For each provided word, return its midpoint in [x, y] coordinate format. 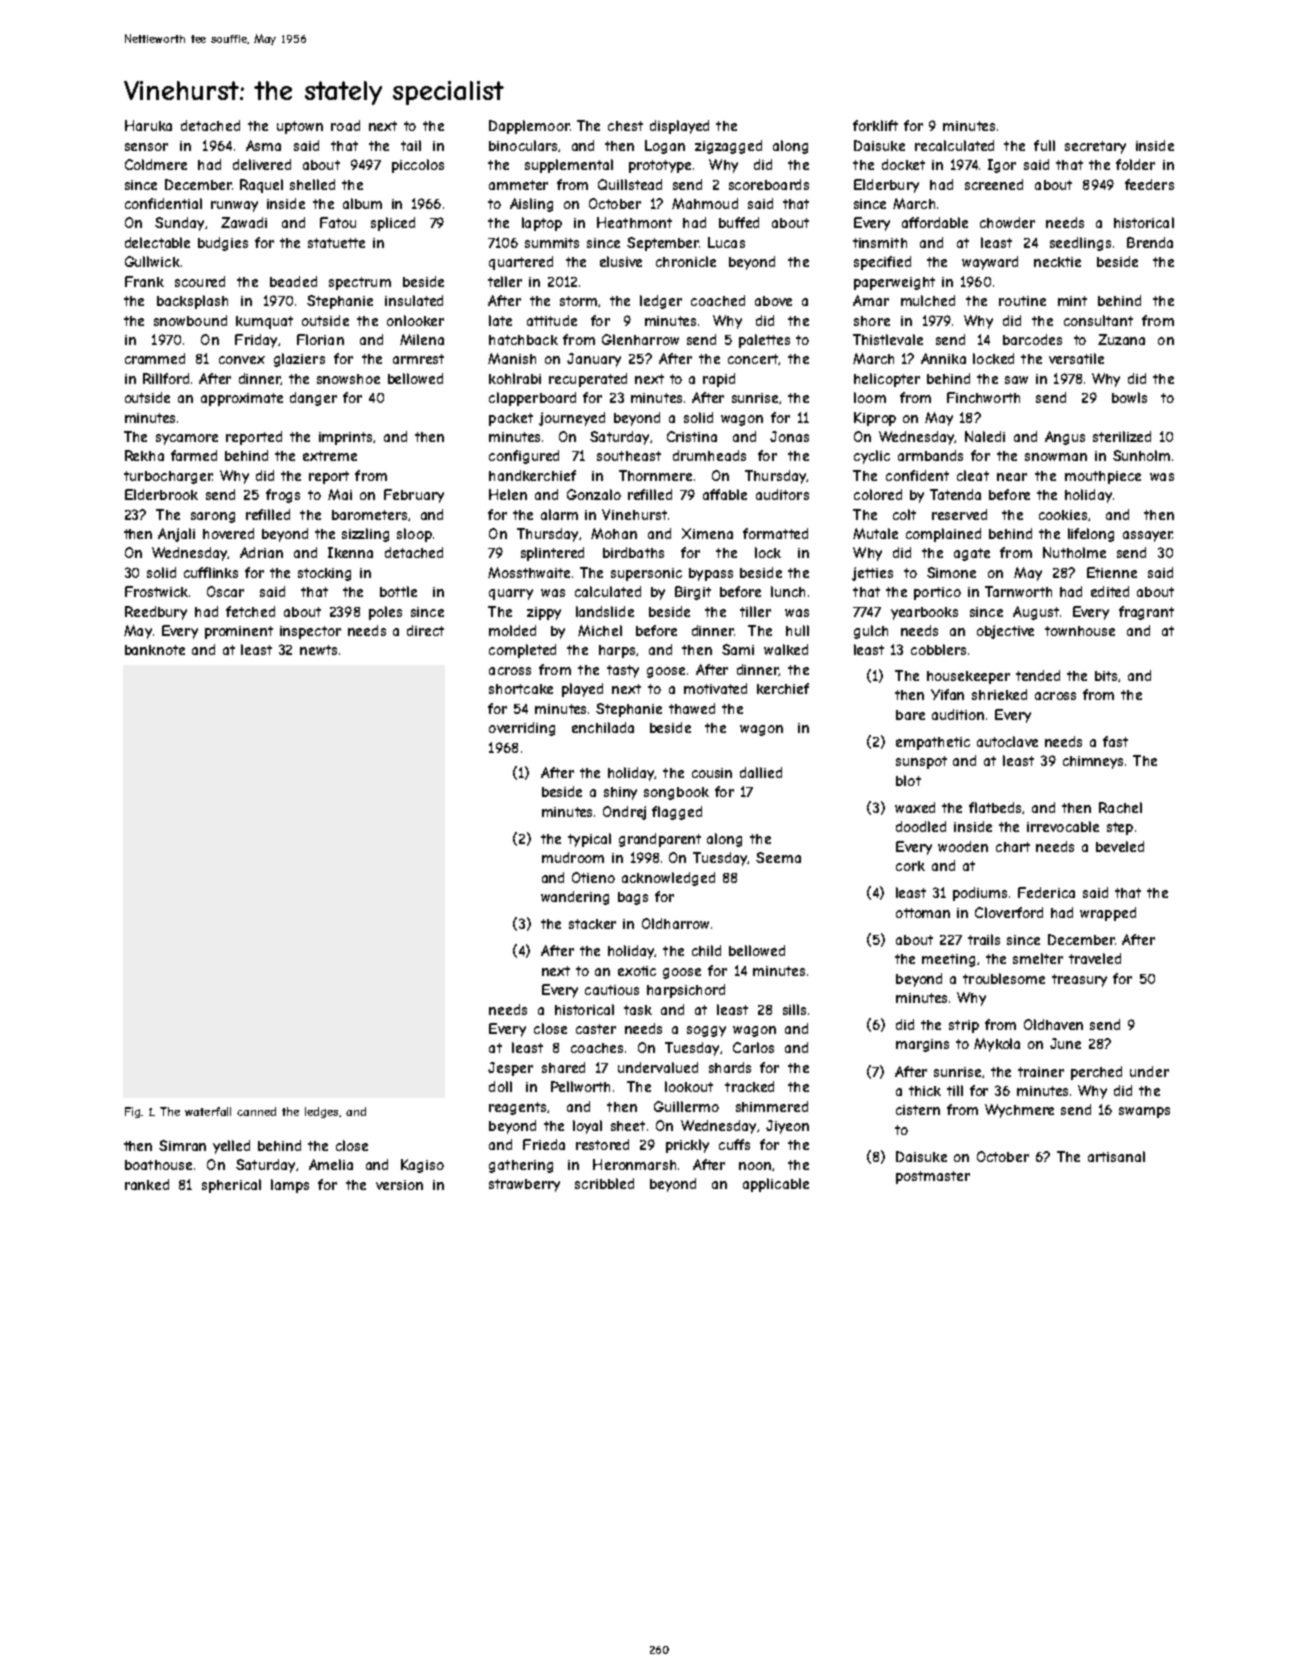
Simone [951, 572]
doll [500, 1086]
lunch [788, 591]
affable [725, 494]
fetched [250, 611]
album [362, 203]
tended [1038, 675]
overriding [522, 729]
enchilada [603, 727]
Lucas [726, 242]
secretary [1095, 147]
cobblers [938, 649]
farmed [194, 455]
